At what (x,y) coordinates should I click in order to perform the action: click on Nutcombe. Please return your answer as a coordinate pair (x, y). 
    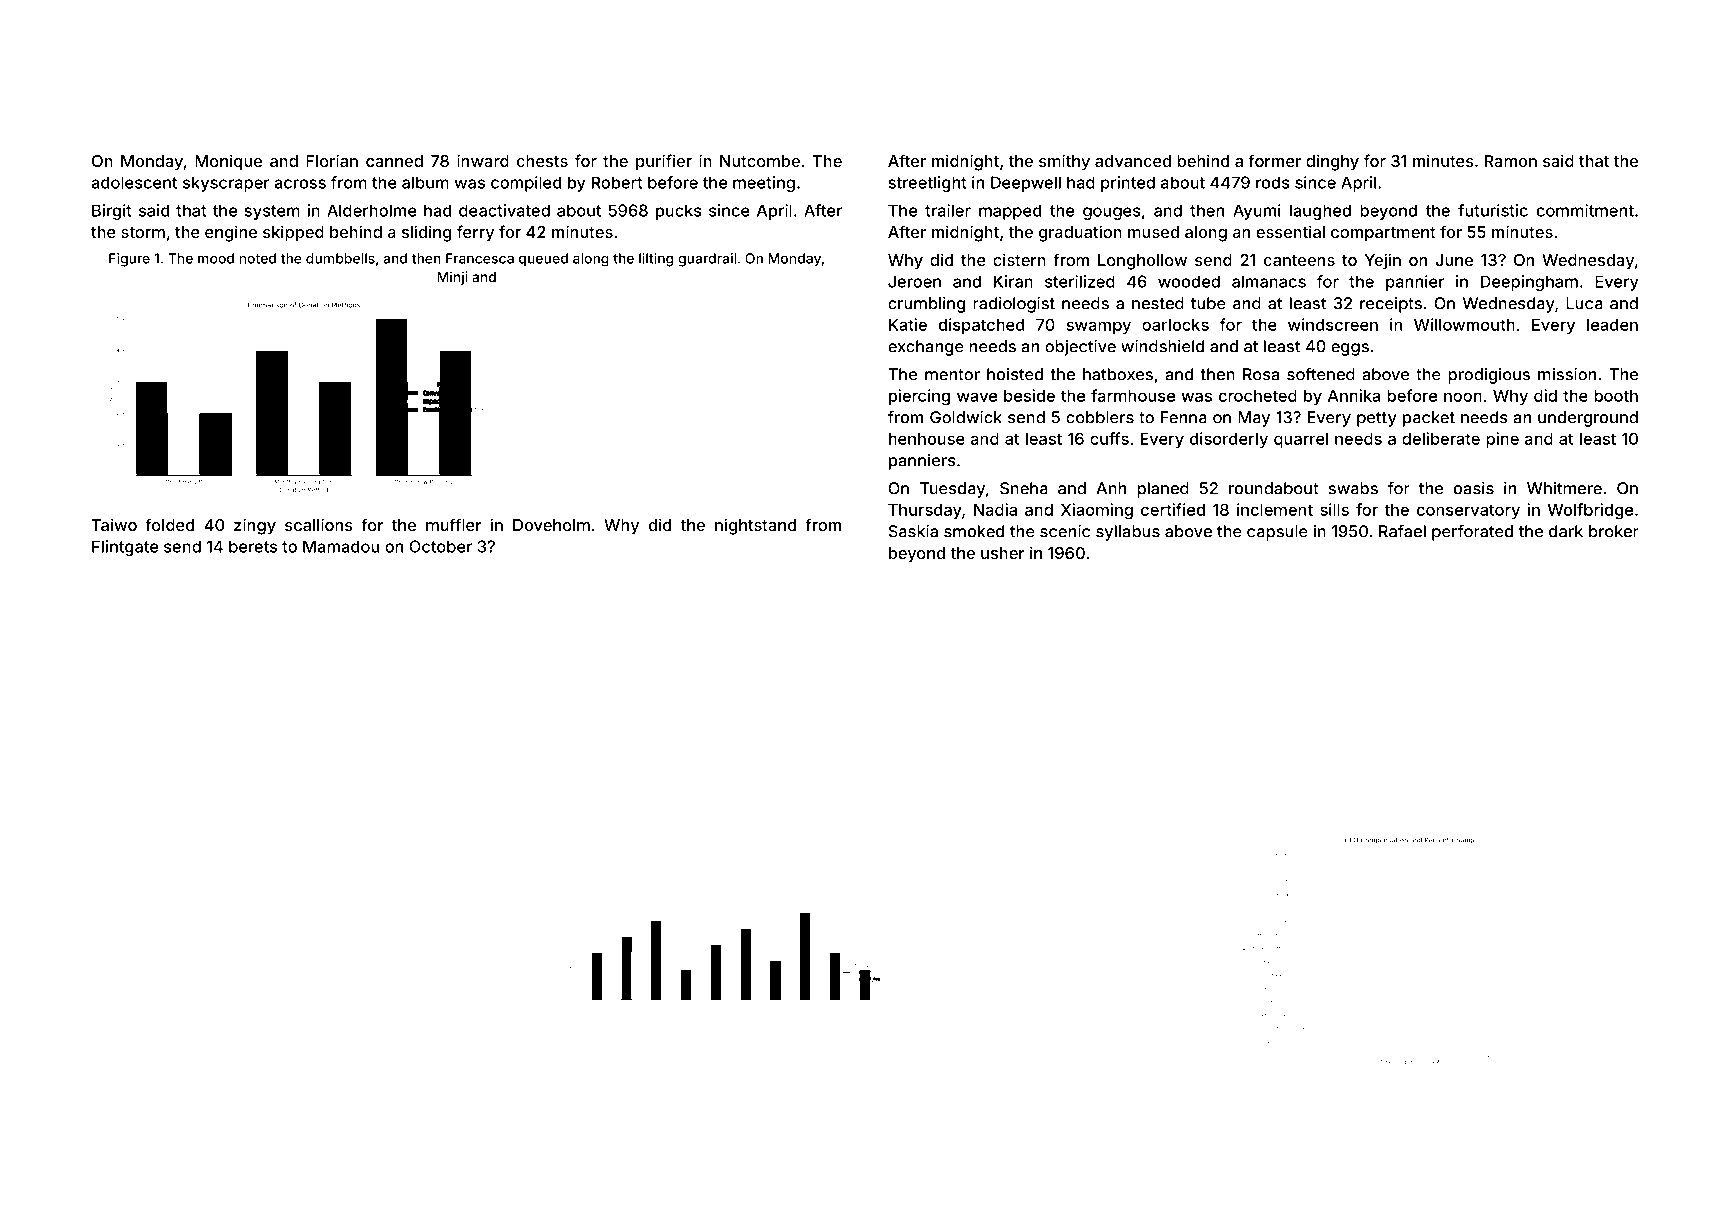
    Looking at the image, I should click on (760, 161).
